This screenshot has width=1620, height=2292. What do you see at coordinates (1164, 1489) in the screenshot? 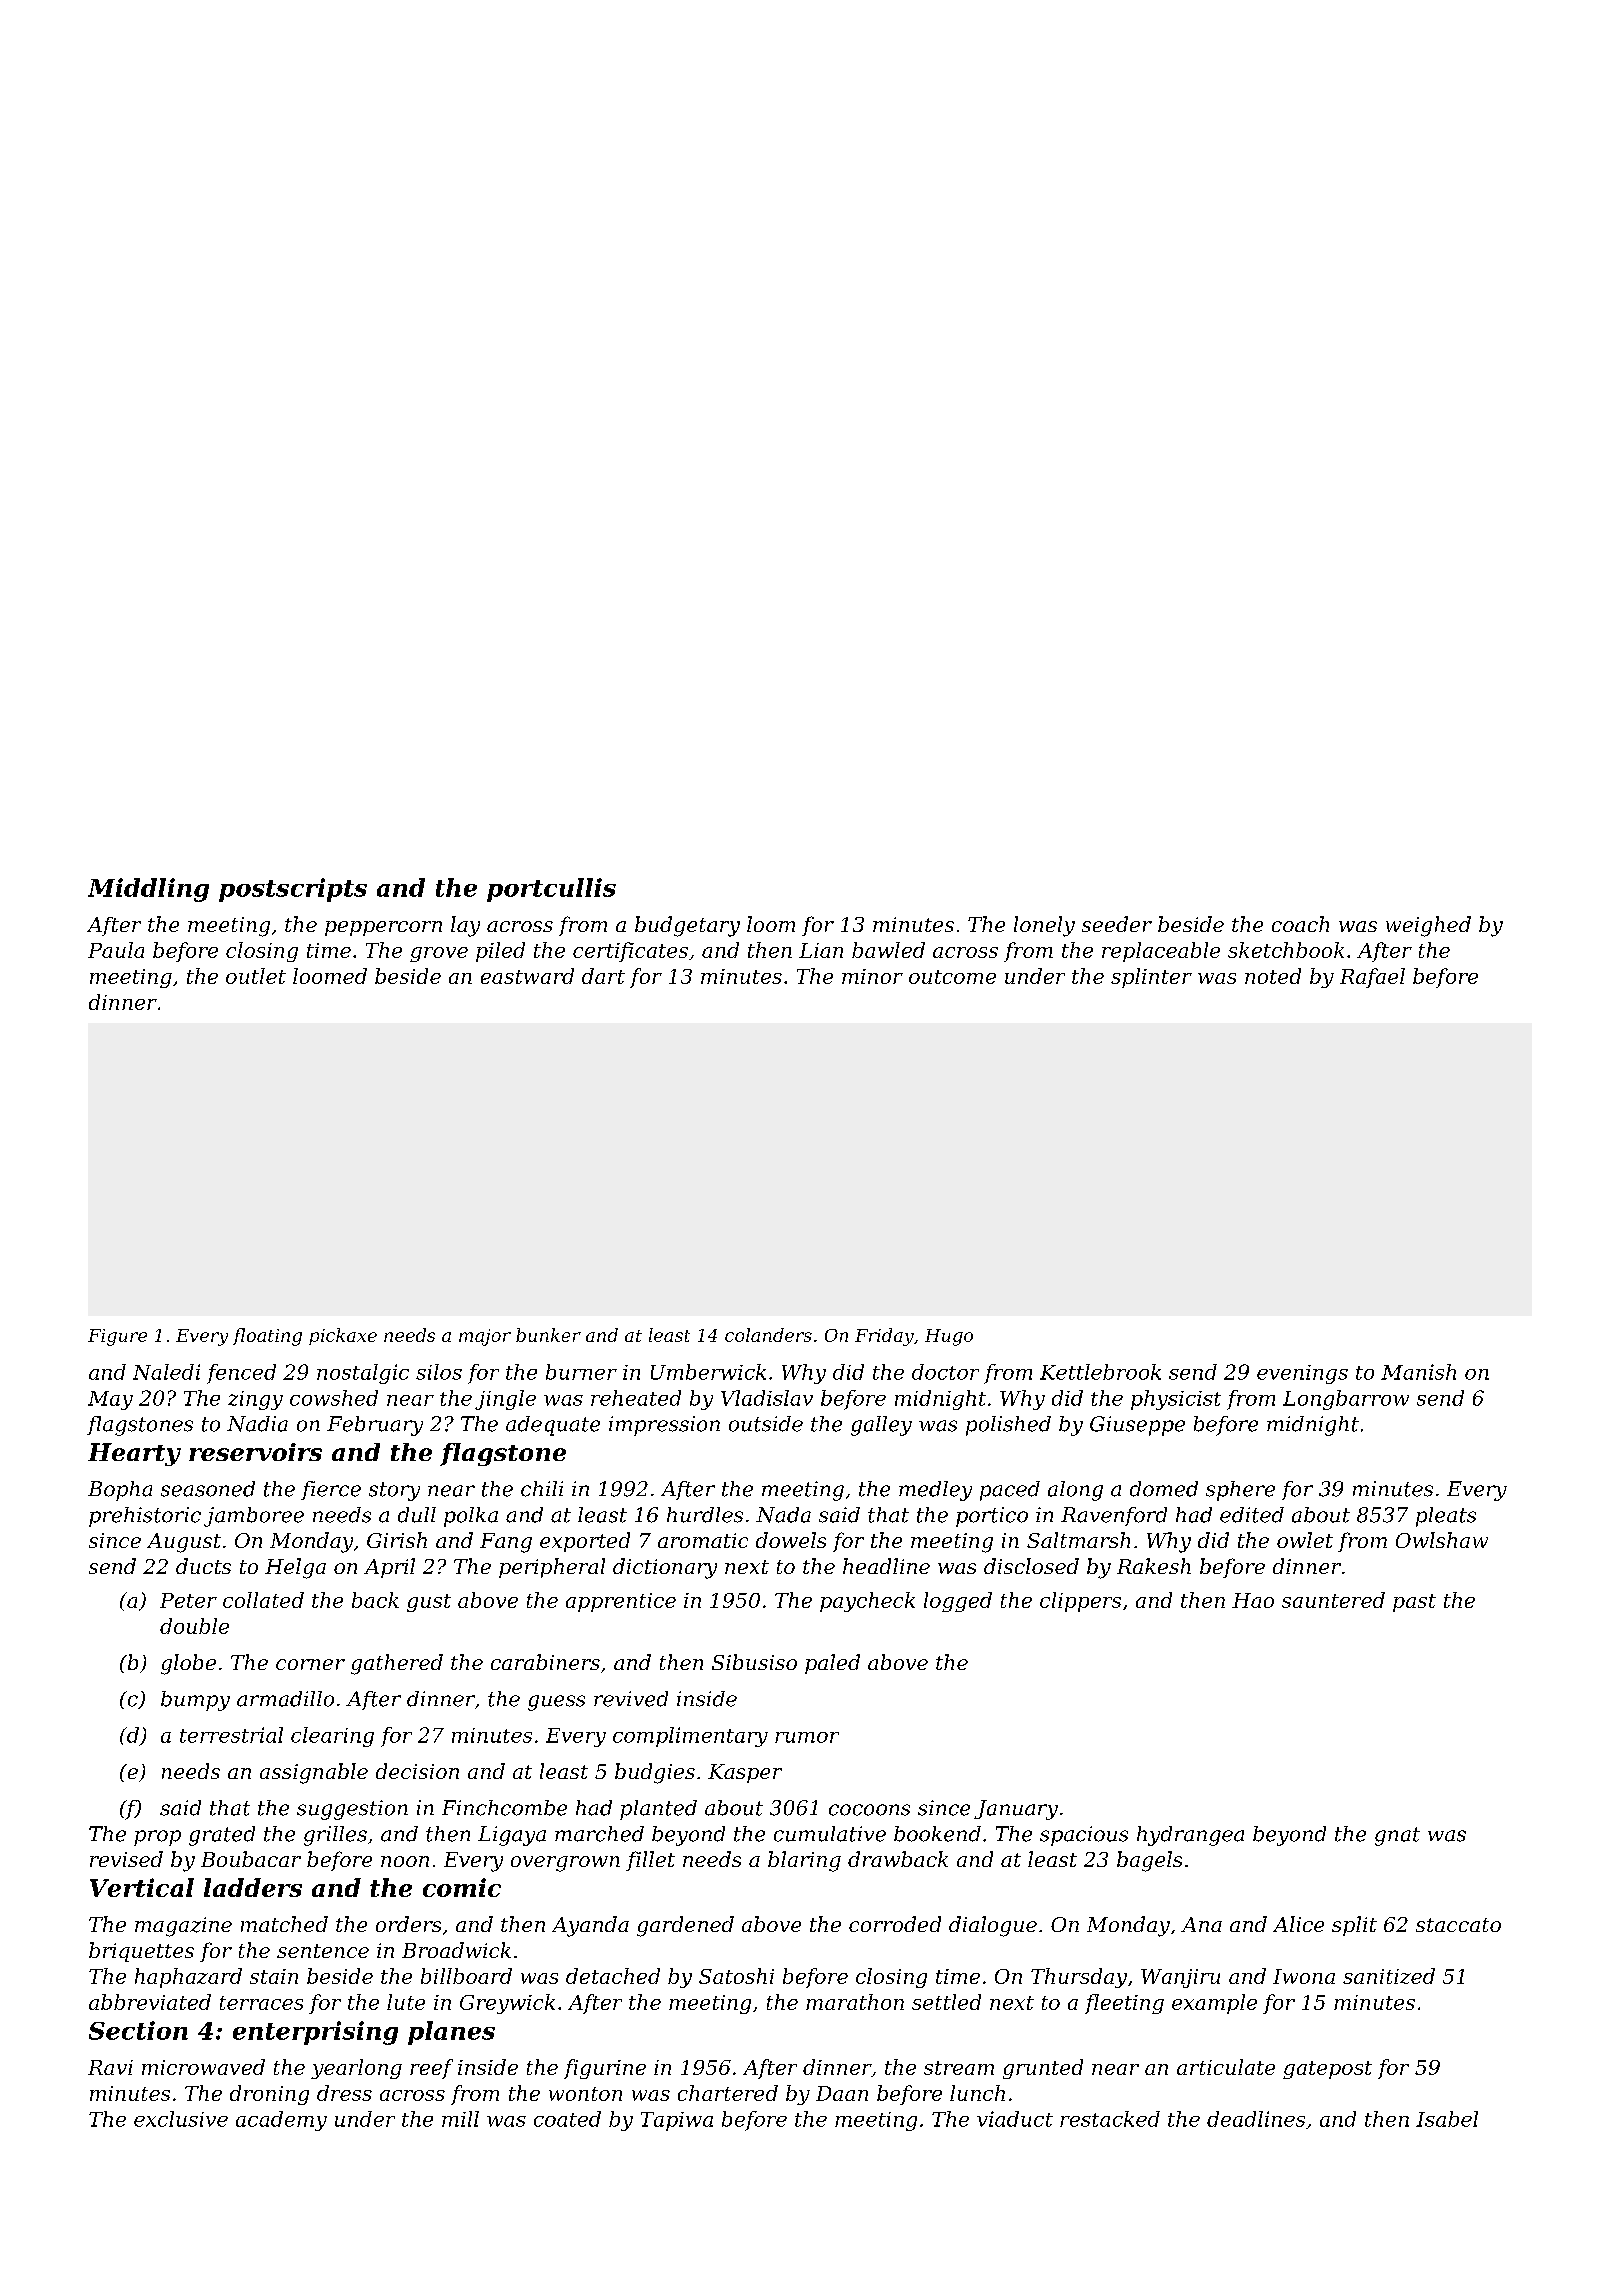
I see `domed` at bounding box center [1164, 1489].
